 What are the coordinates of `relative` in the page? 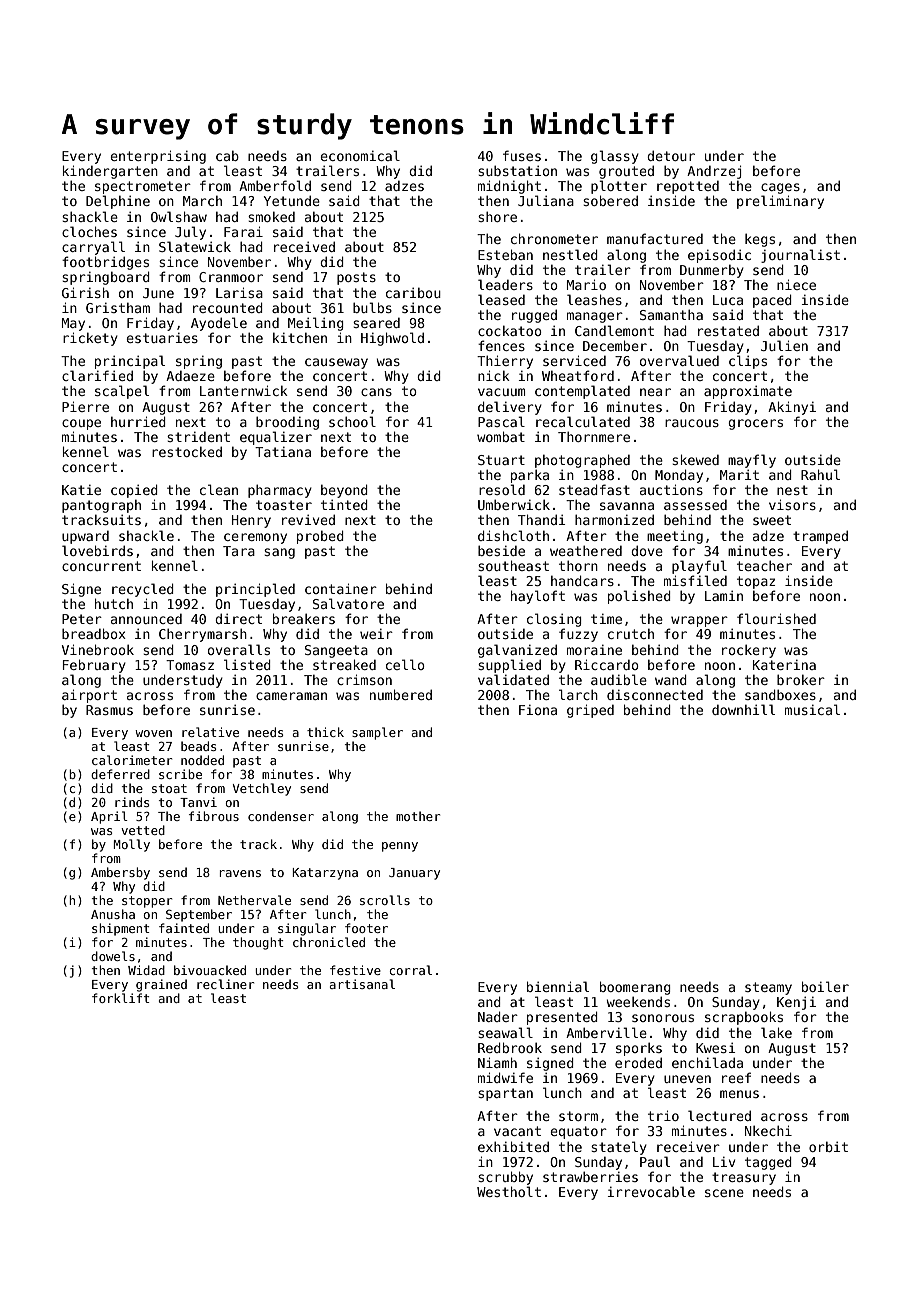 It's located at (210, 732).
